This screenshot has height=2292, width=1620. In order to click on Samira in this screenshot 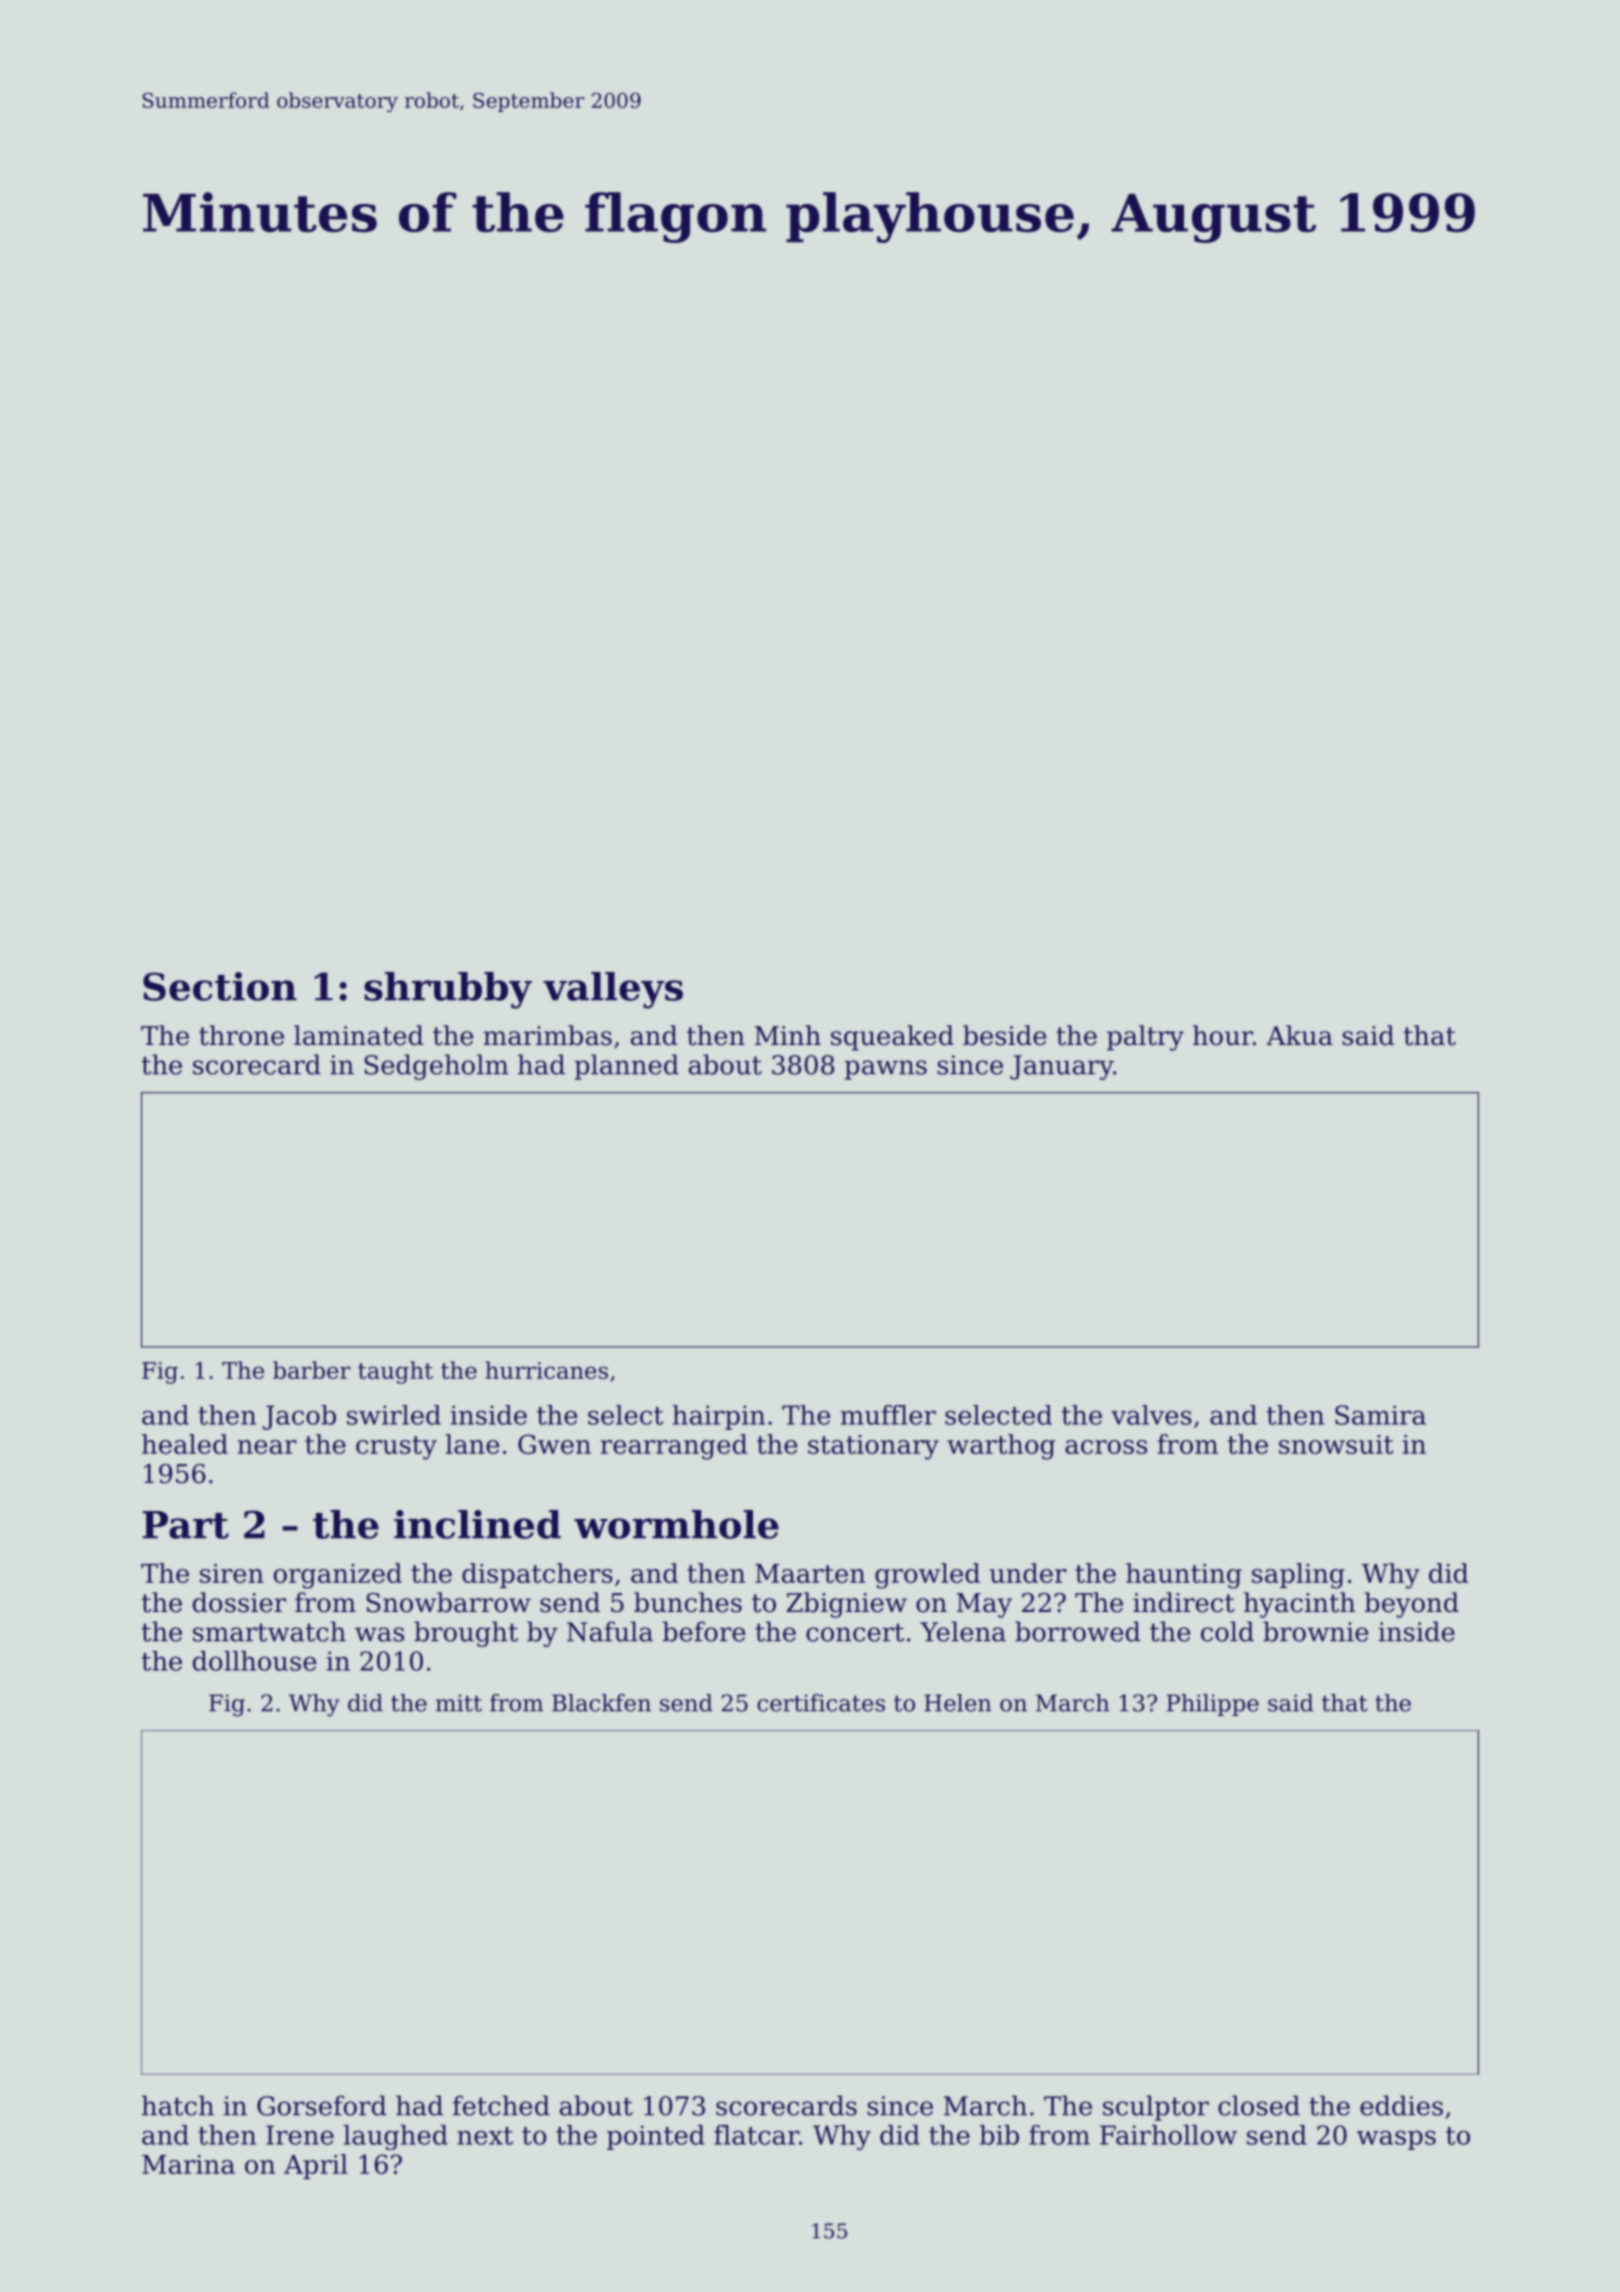, I will do `click(1380, 1415)`.
